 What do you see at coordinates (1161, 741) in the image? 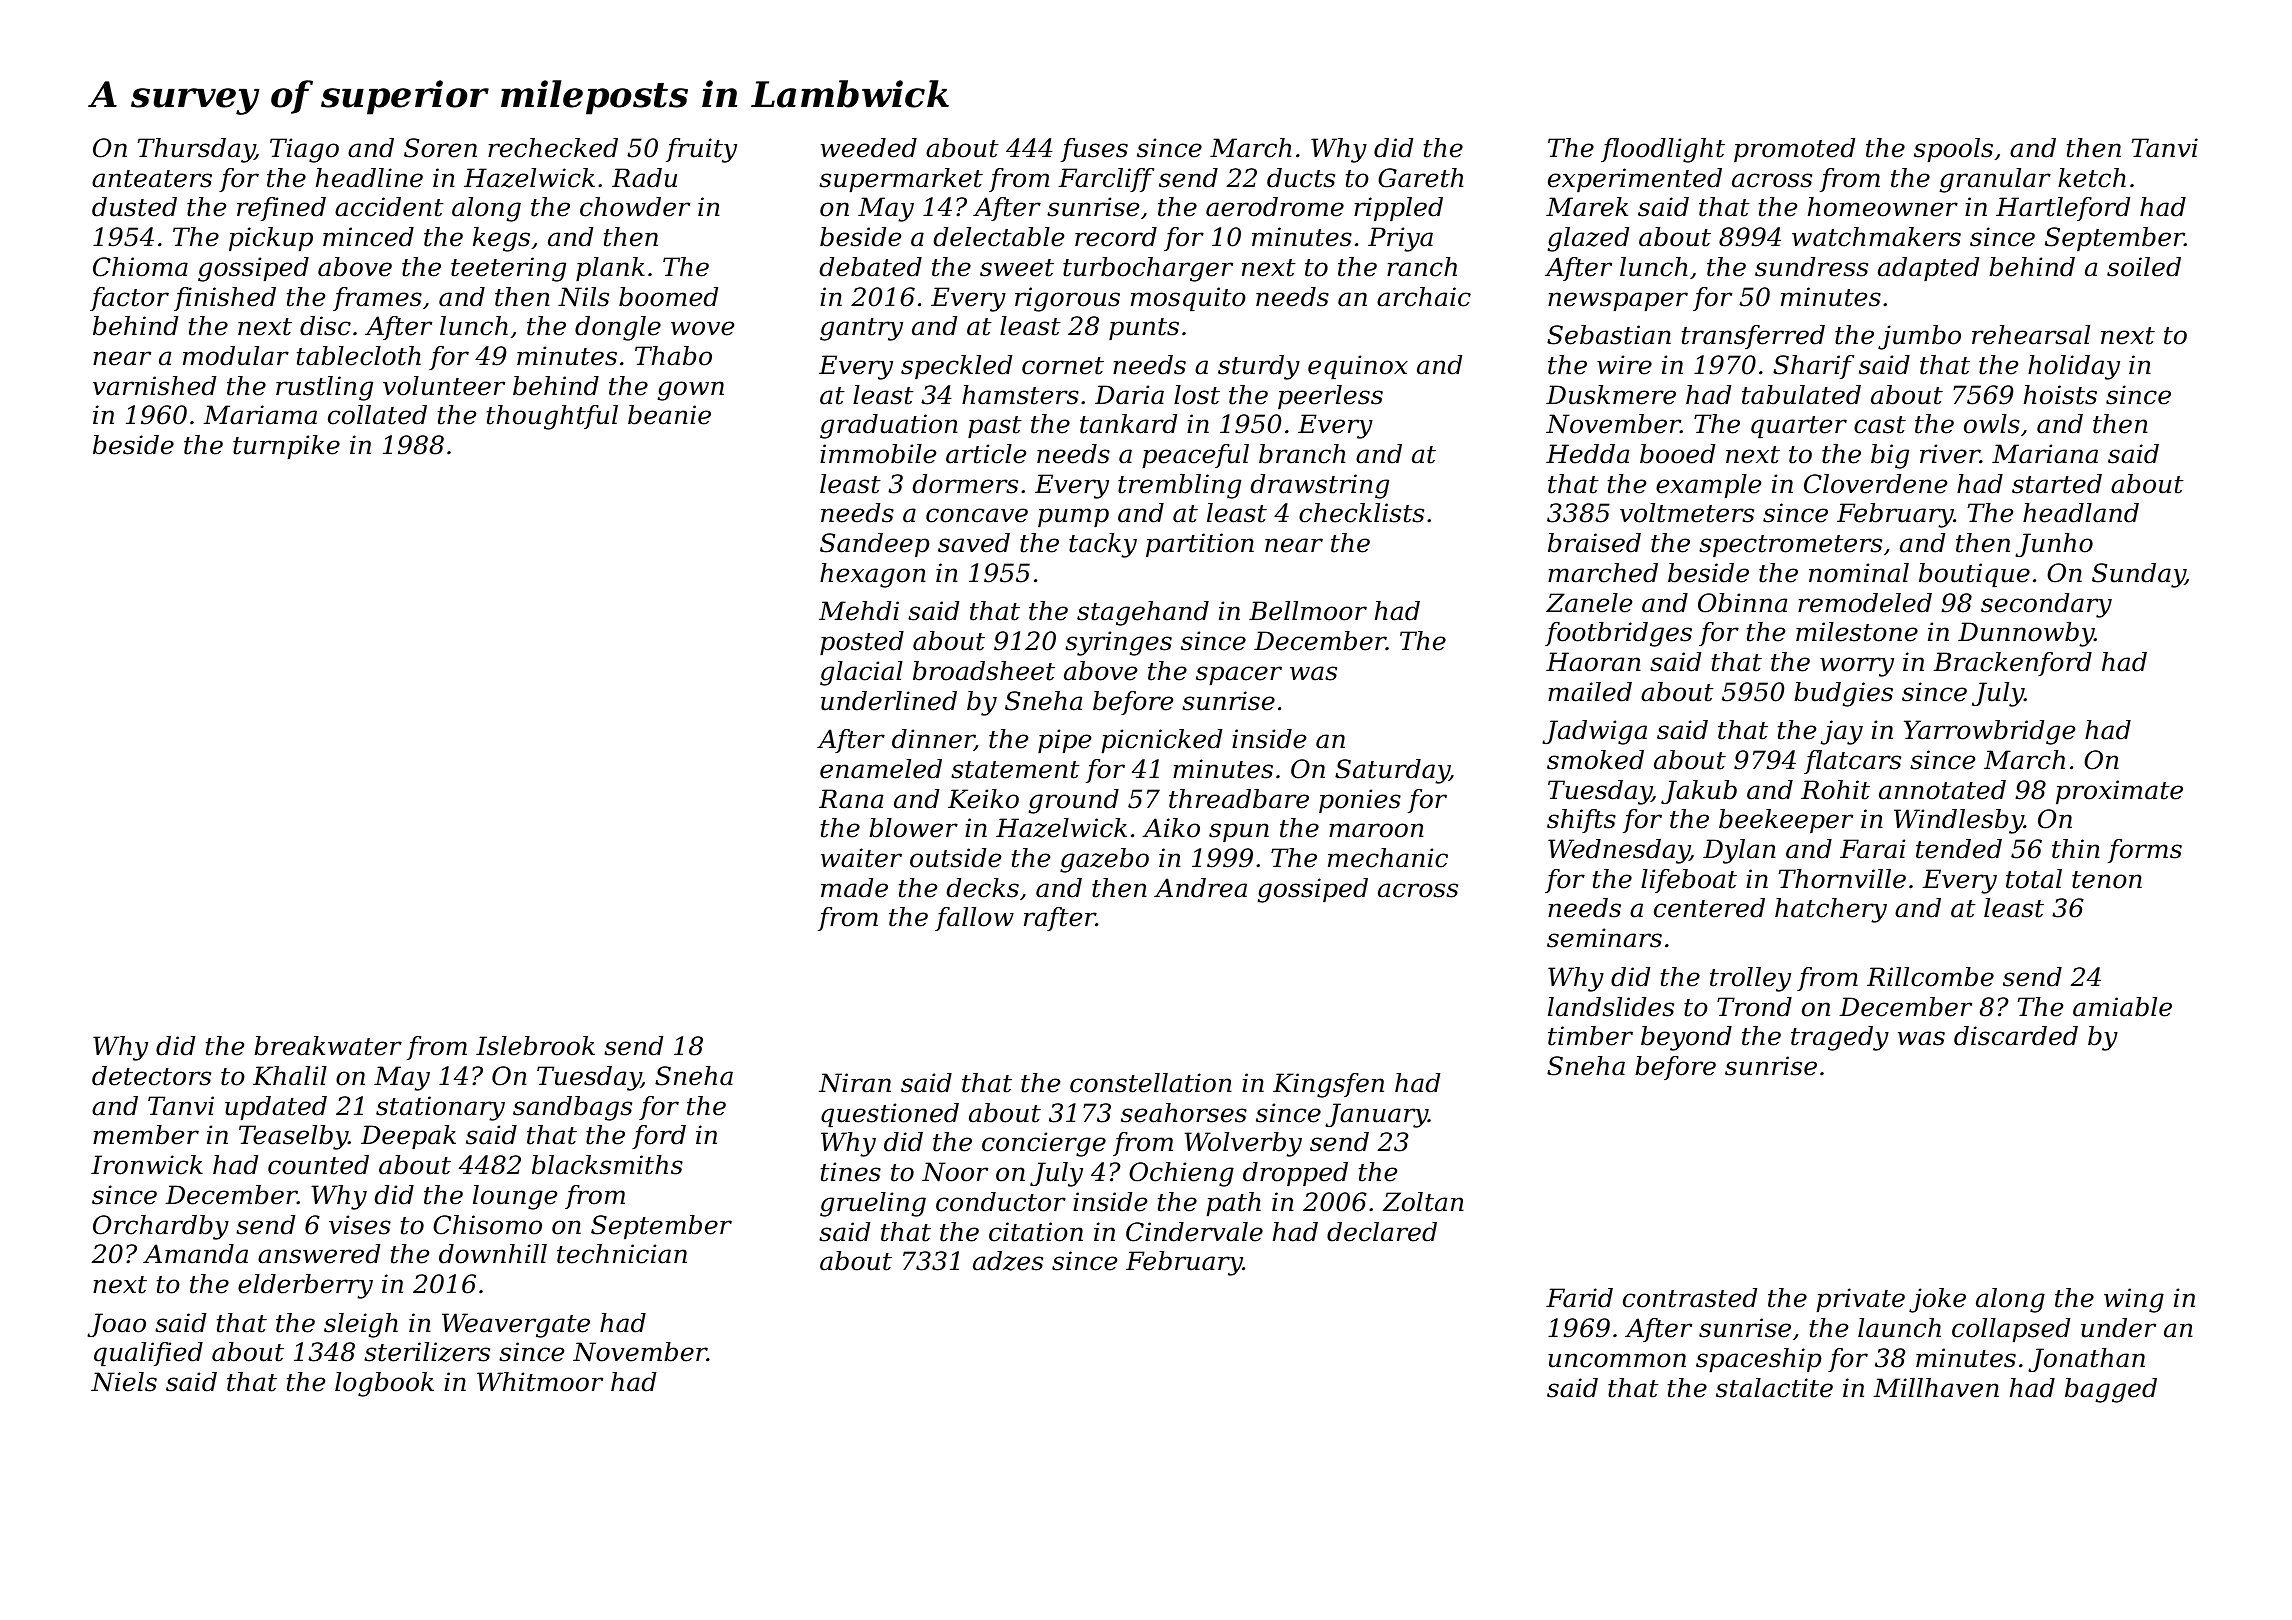
I see `picnicked` at bounding box center [1161, 741].
